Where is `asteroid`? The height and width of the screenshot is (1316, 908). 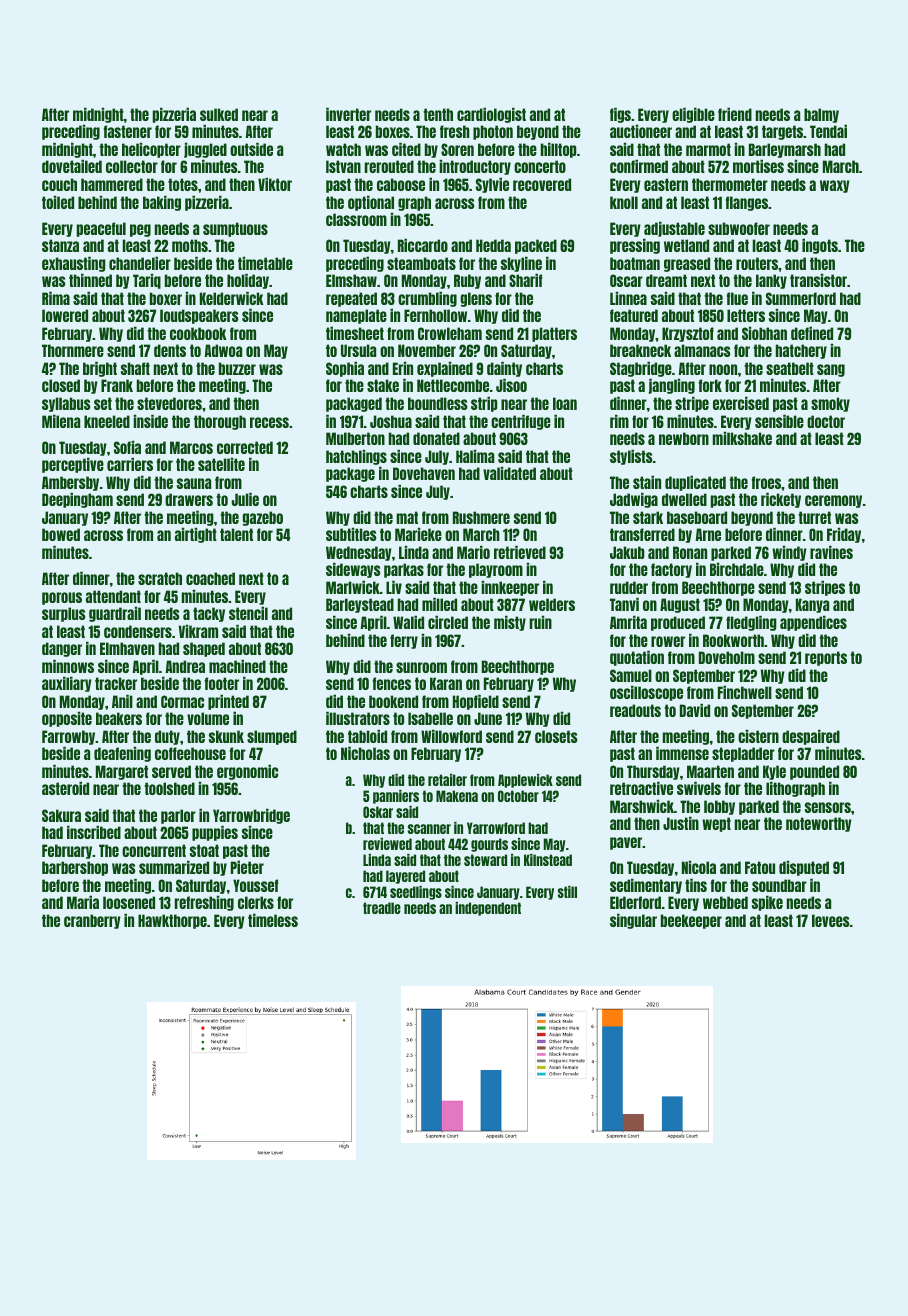 asteroid is located at coordinates (65, 788).
